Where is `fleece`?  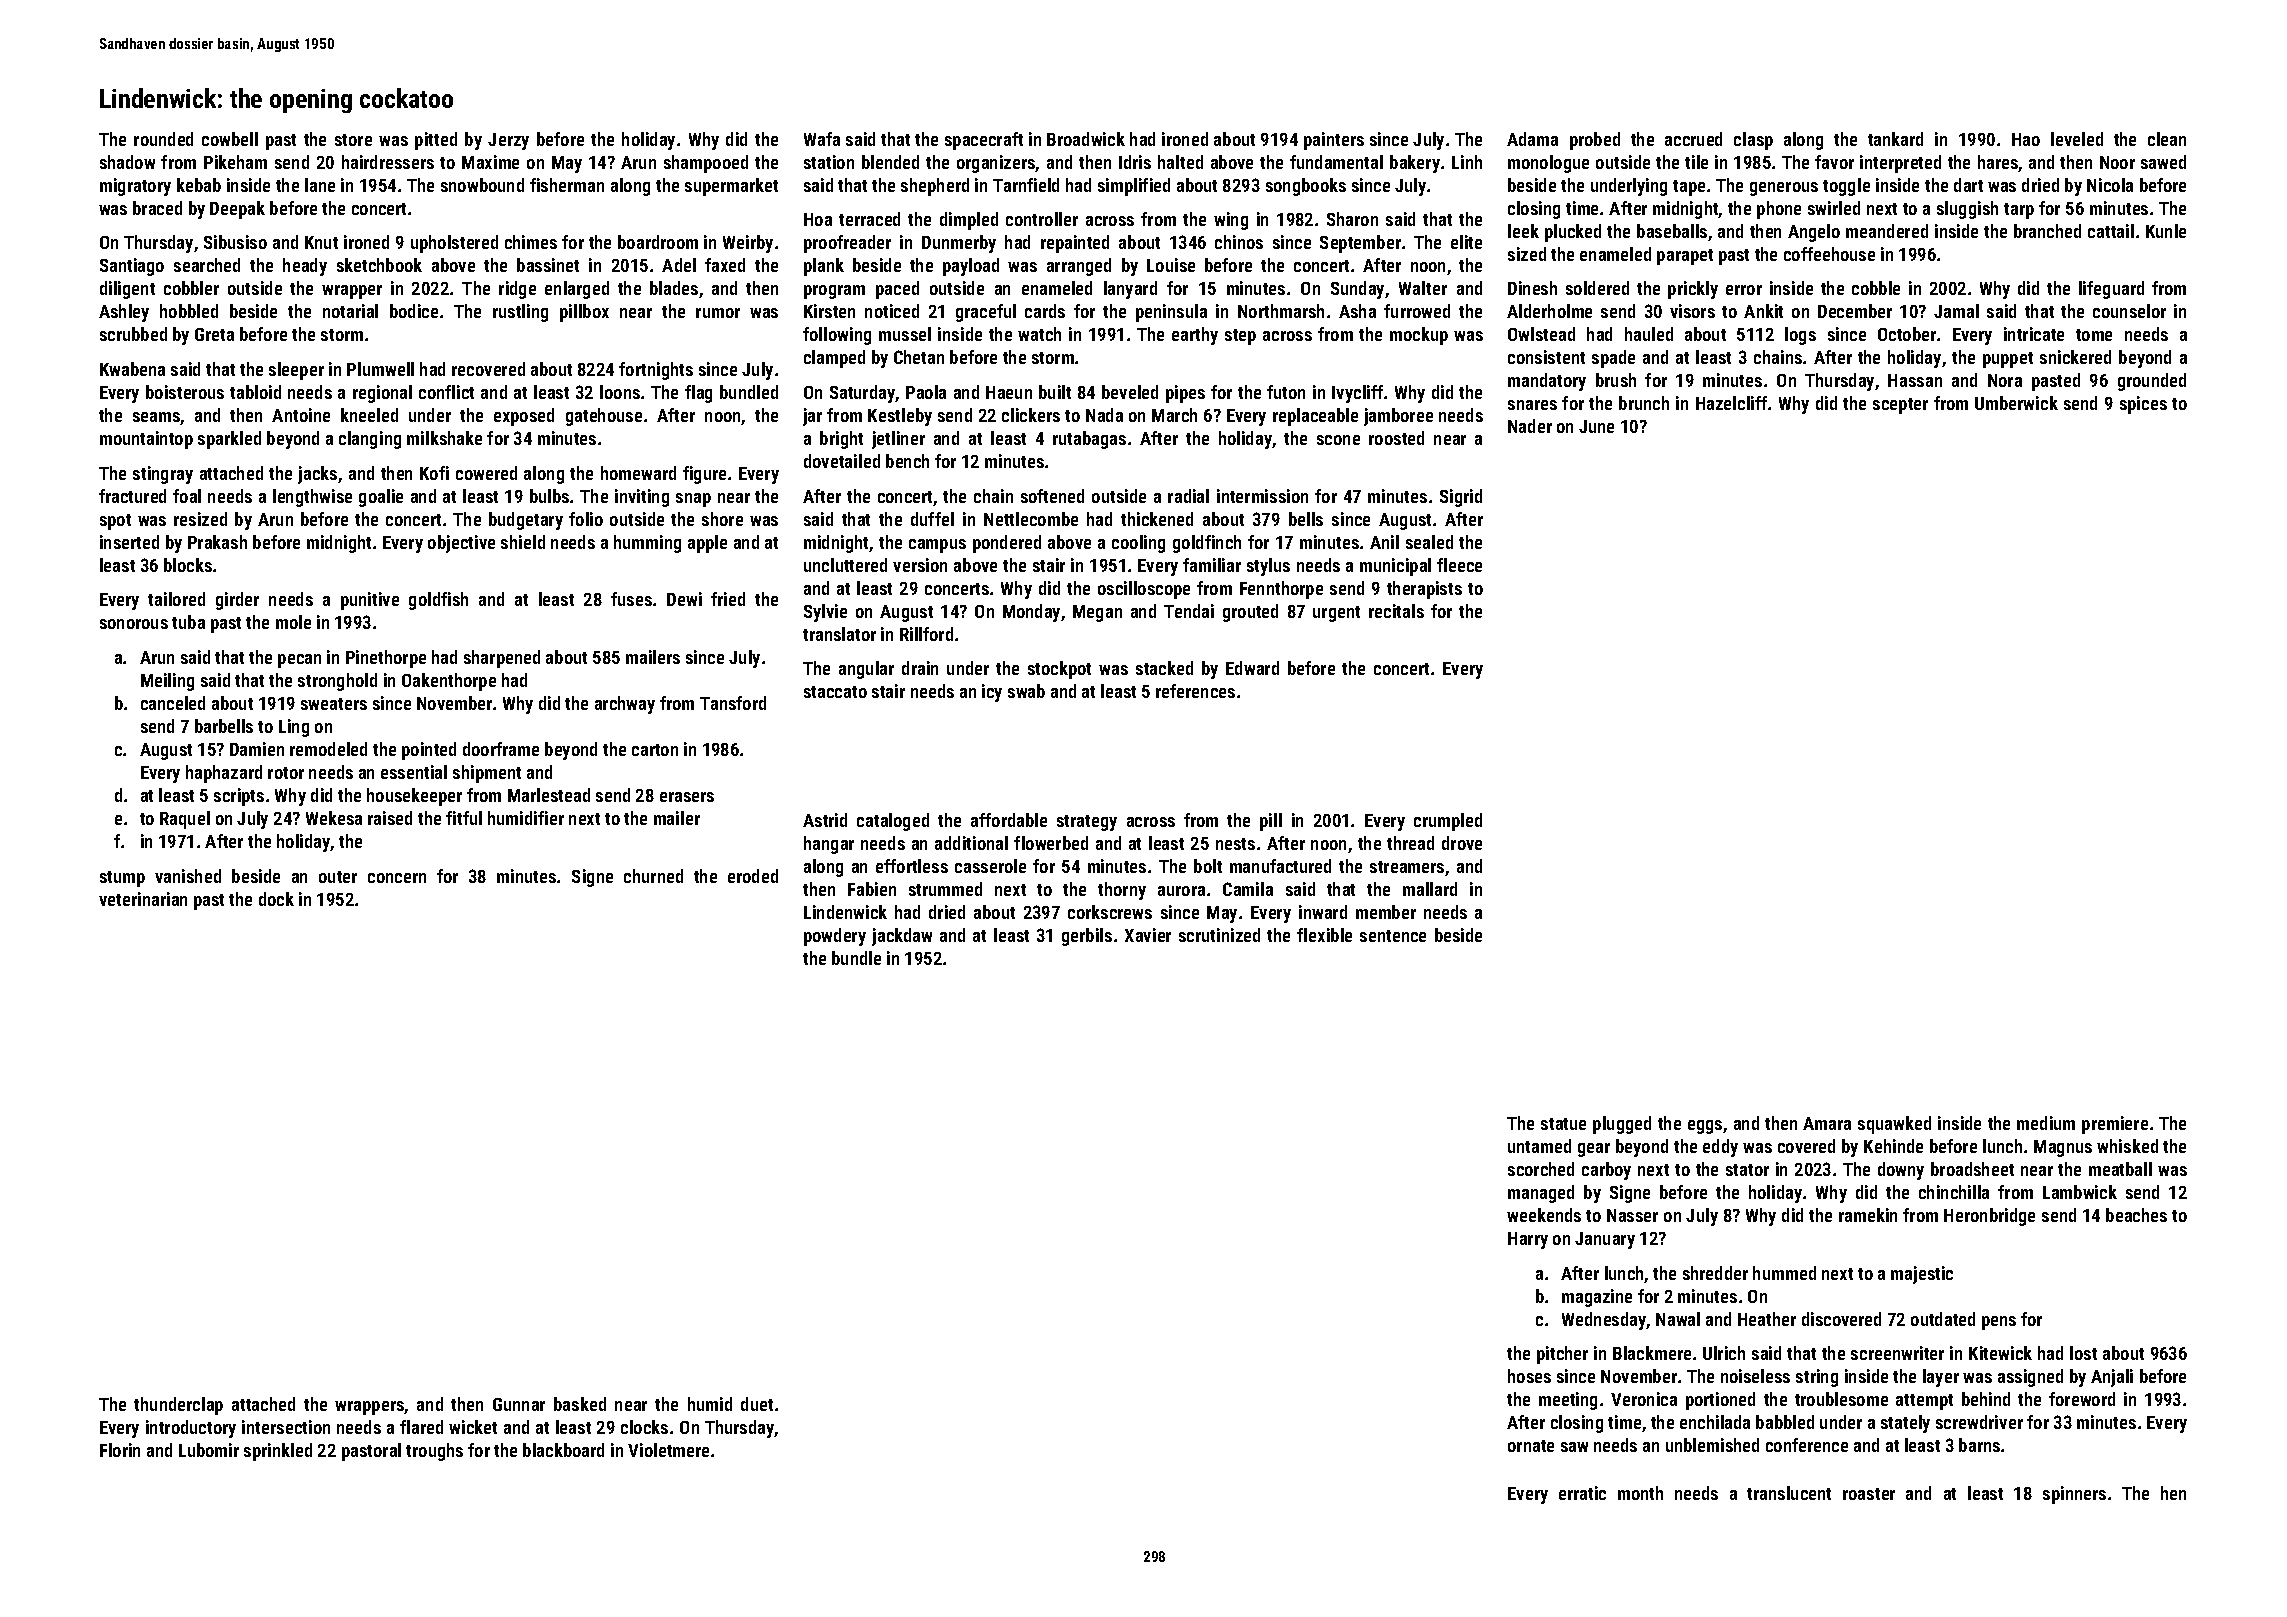 fleece is located at coordinates (1459, 565).
